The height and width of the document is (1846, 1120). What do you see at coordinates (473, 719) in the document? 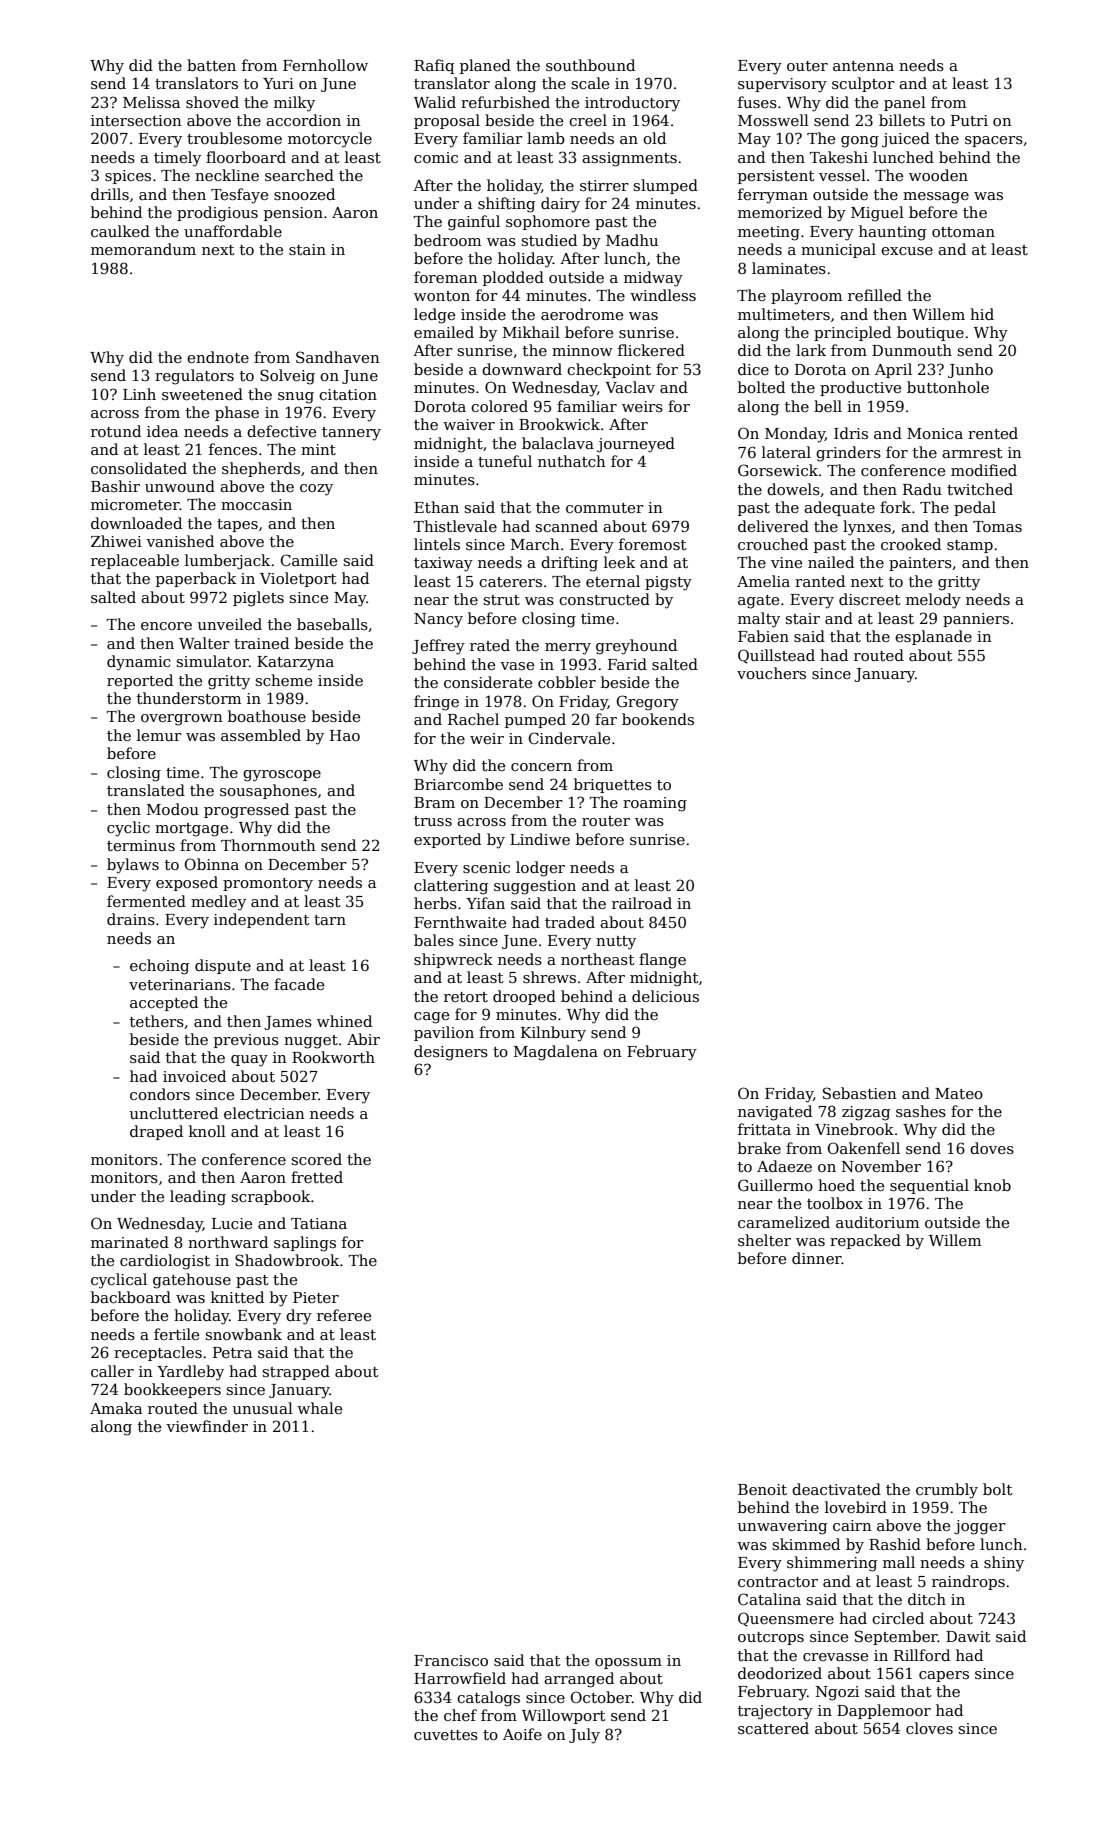
I see `Rachel` at bounding box center [473, 719].
